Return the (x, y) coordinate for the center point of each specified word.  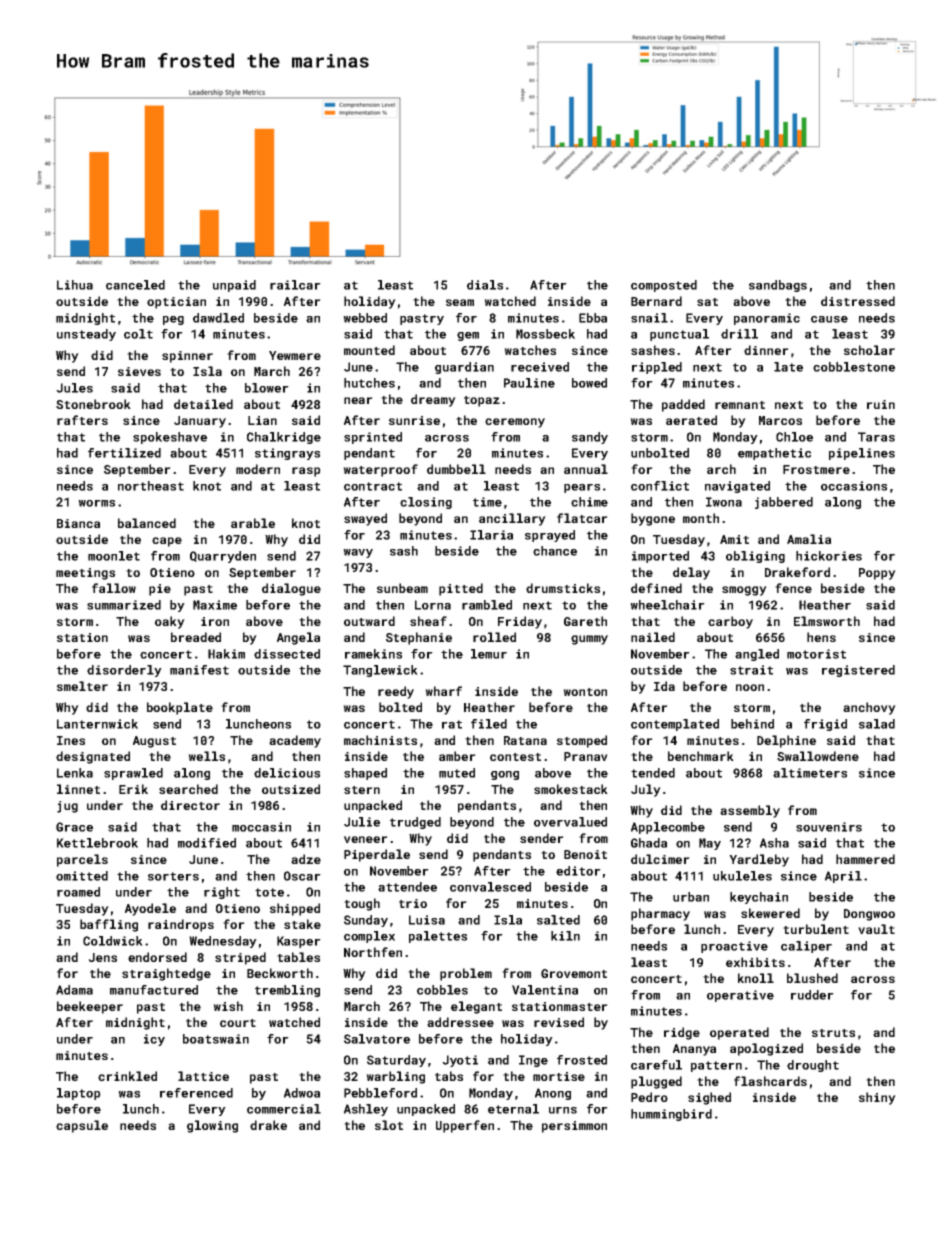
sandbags (778, 286)
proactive (734, 947)
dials (485, 285)
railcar (295, 285)
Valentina (545, 990)
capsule (82, 1126)
